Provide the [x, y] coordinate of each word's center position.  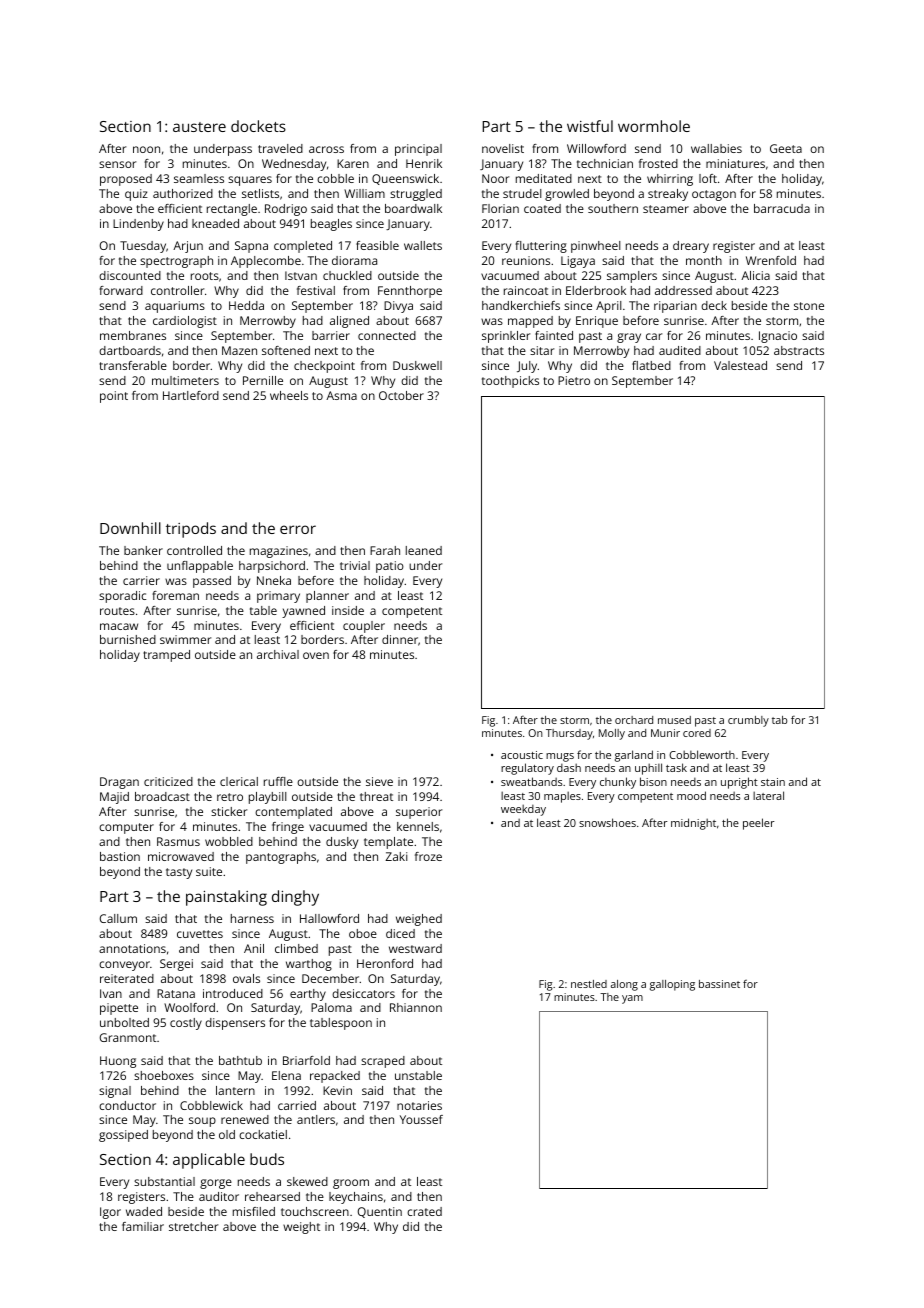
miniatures [735, 163]
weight [301, 1228]
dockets [258, 126]
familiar [143, 1226]
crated [424, 1211]
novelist [503, 148]
